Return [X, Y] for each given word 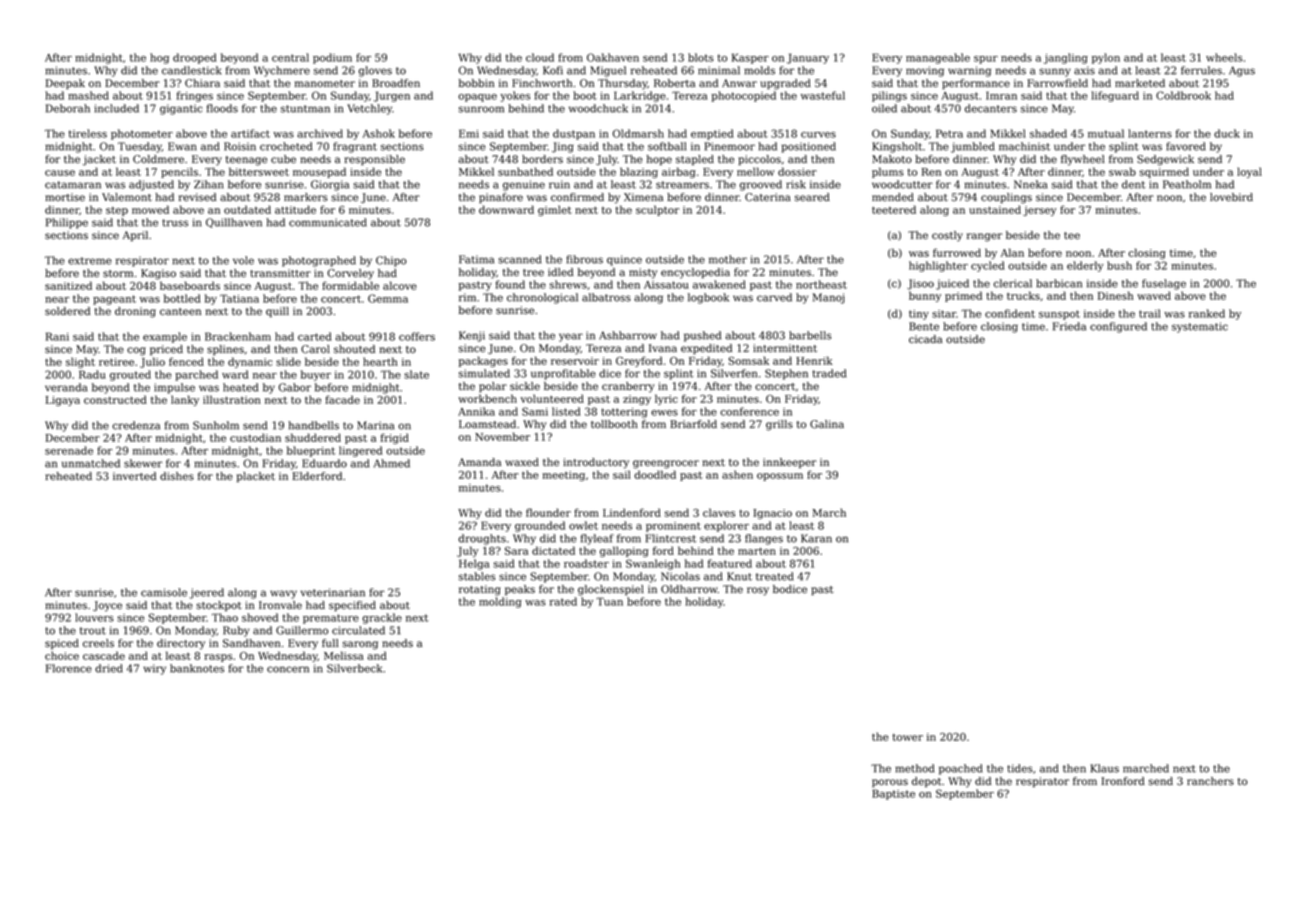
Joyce [107, 606]
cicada [925, 339]
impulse [174, 388]
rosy [758, 591]
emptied [712, 134]
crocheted [286, 146]
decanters [991, 108]
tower [907, 737]
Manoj [828, 298]
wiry [154, 669]
